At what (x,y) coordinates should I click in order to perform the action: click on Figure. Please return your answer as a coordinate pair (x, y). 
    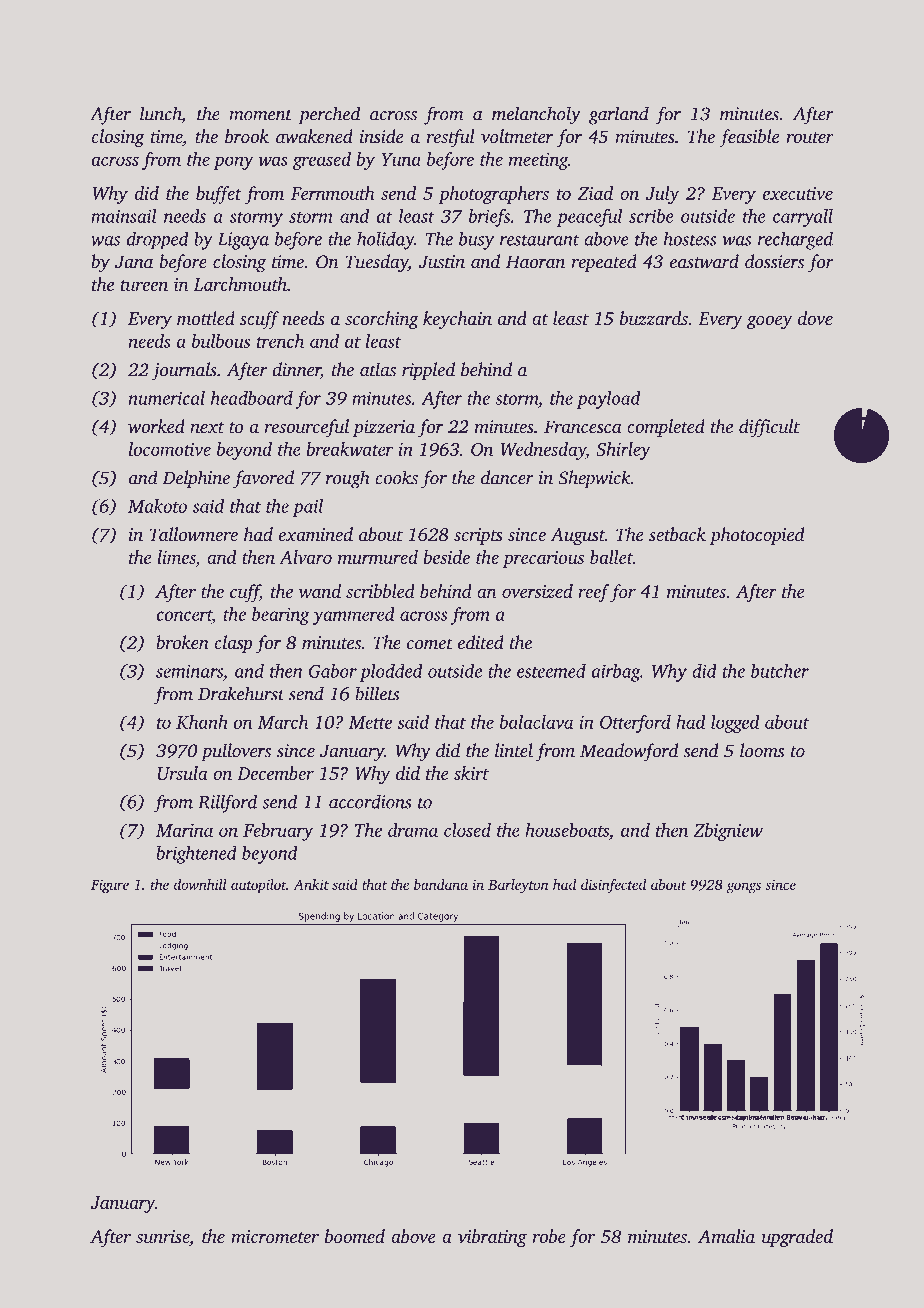
    Looking at the image, I should click on (110, 886).
